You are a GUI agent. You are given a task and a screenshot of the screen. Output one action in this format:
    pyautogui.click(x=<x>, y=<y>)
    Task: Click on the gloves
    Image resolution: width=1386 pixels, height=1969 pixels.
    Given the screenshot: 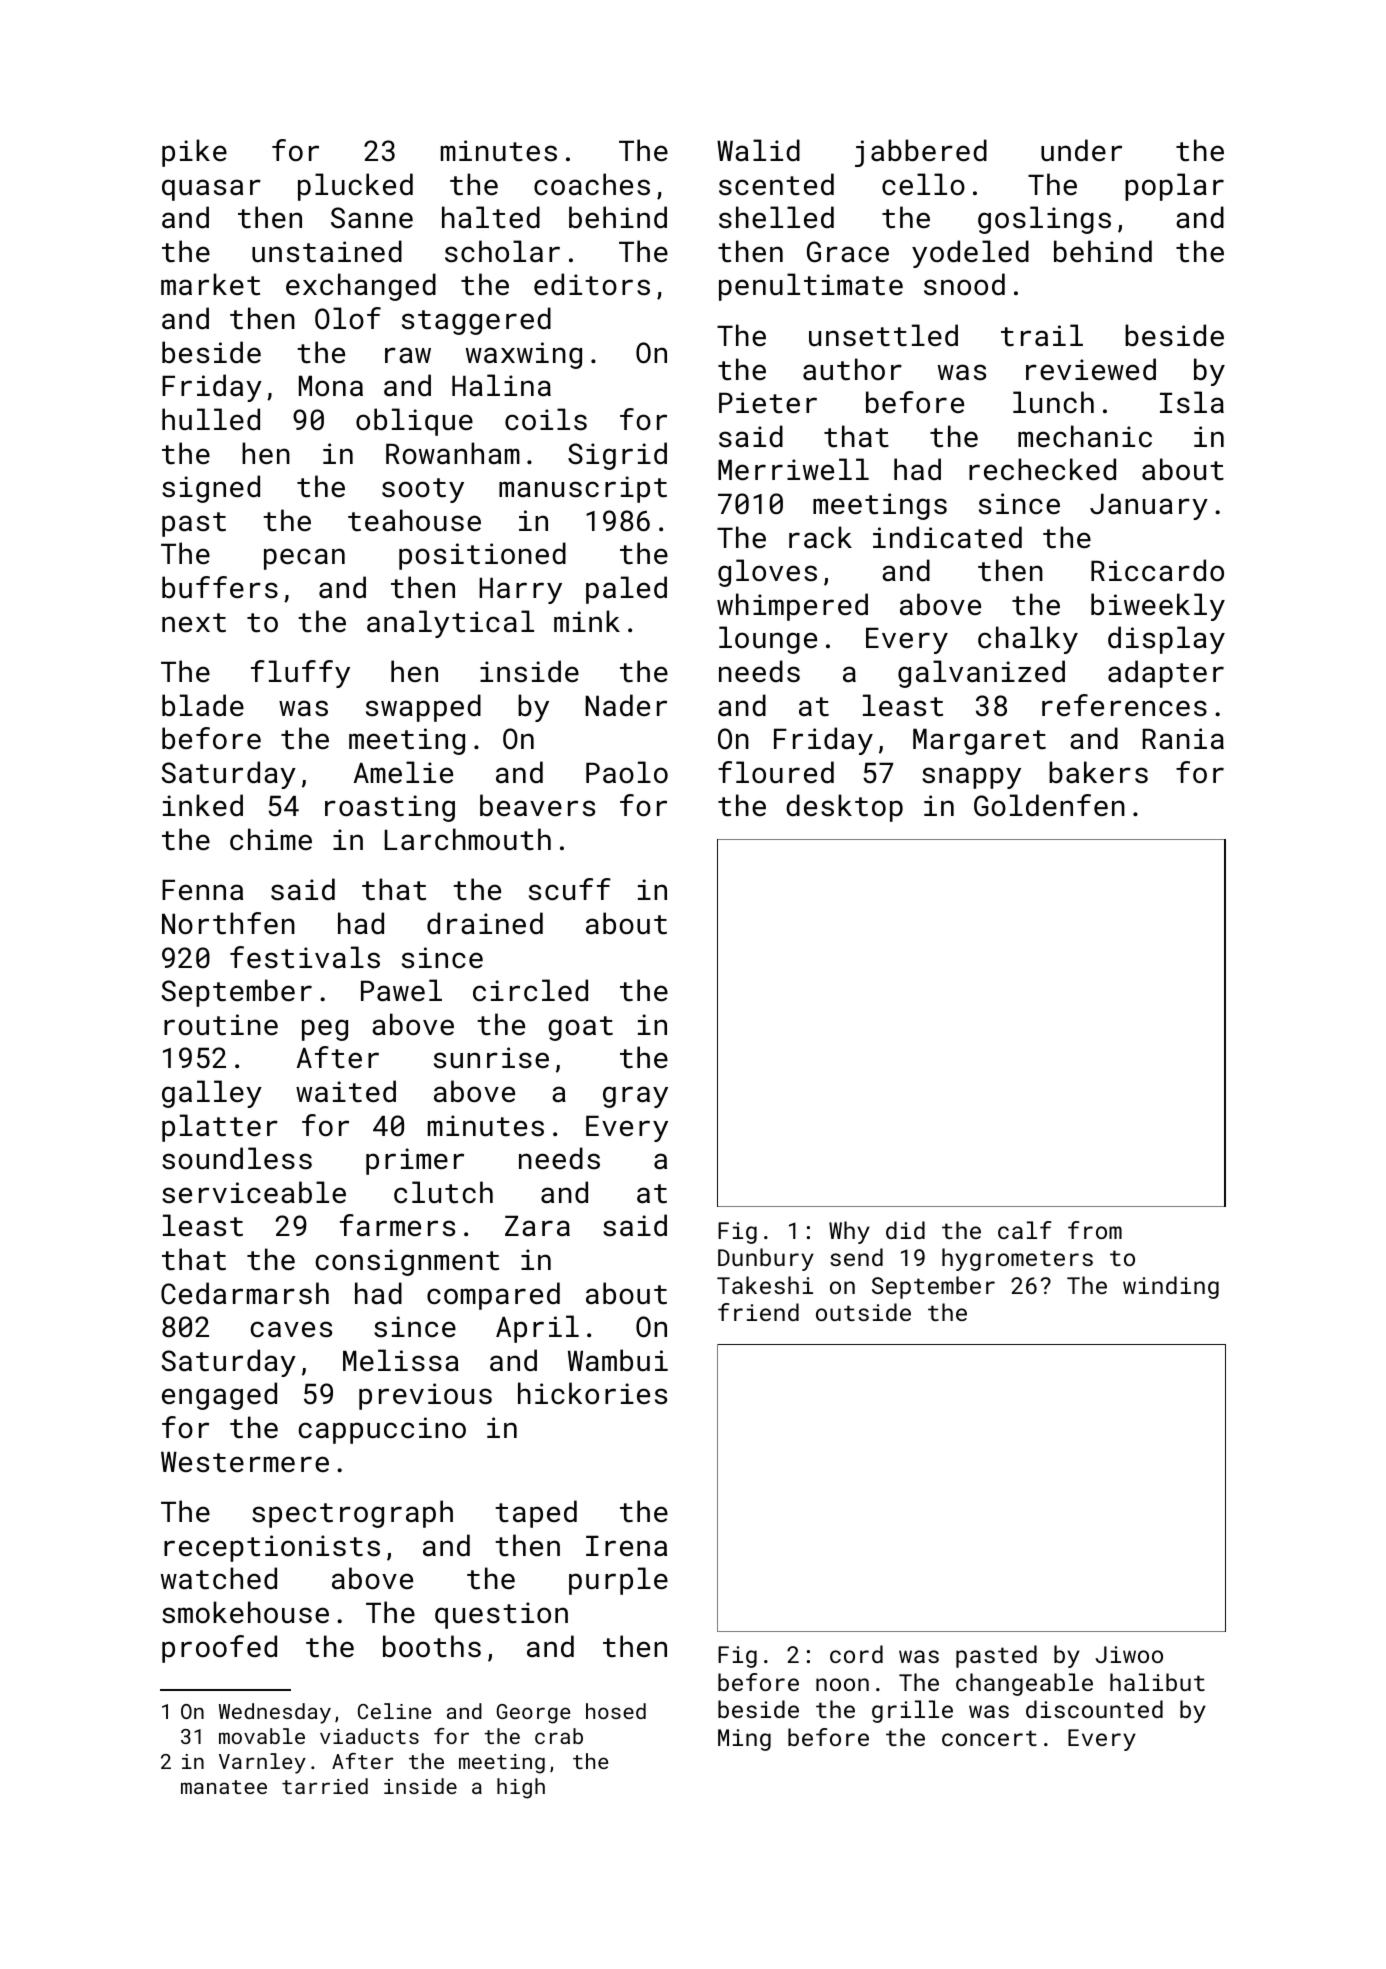 What is the action you would take?
    pyautogui.click(x=767, y=573)
